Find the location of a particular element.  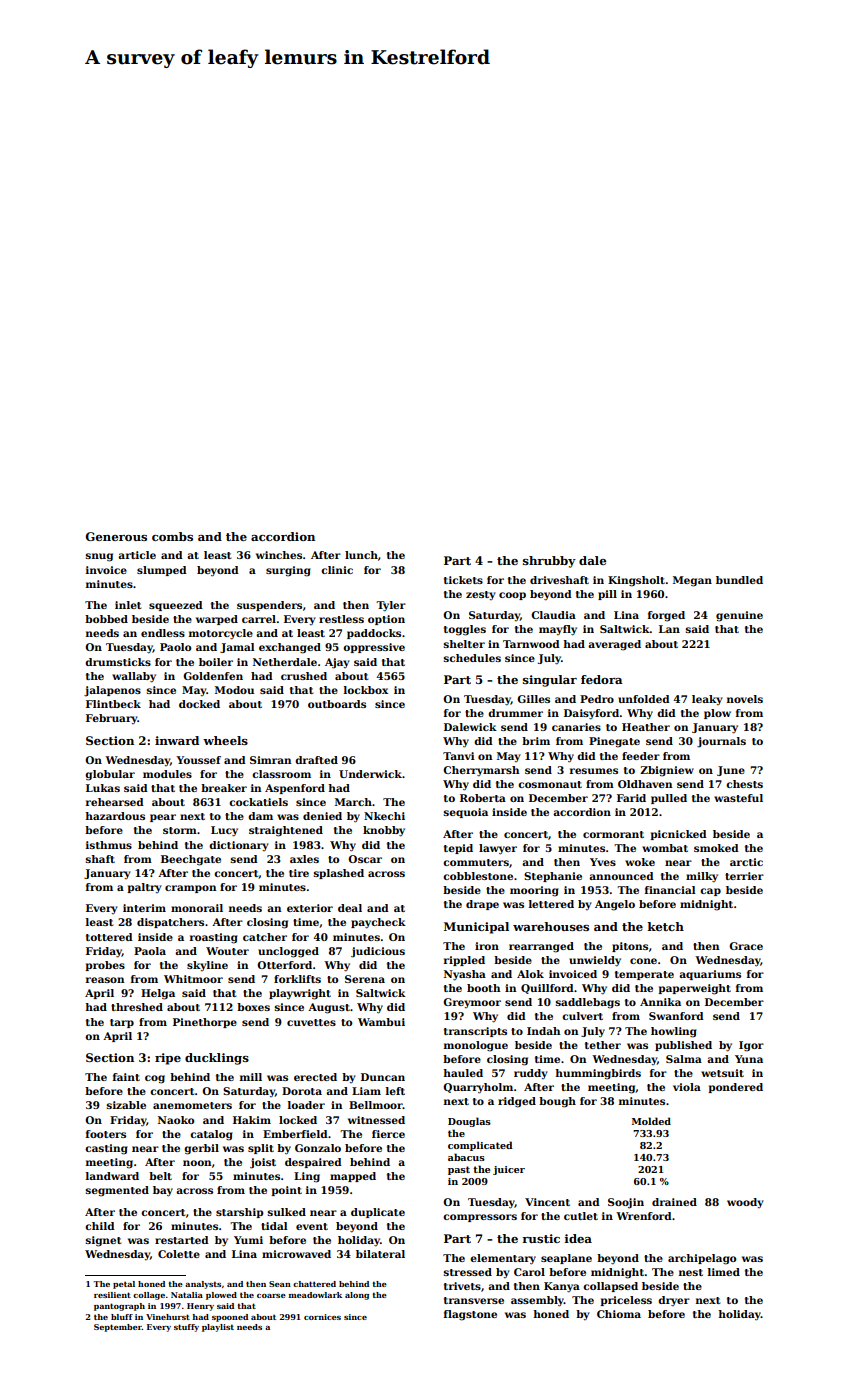

bilateral is located at coordinates (380, 1254).
